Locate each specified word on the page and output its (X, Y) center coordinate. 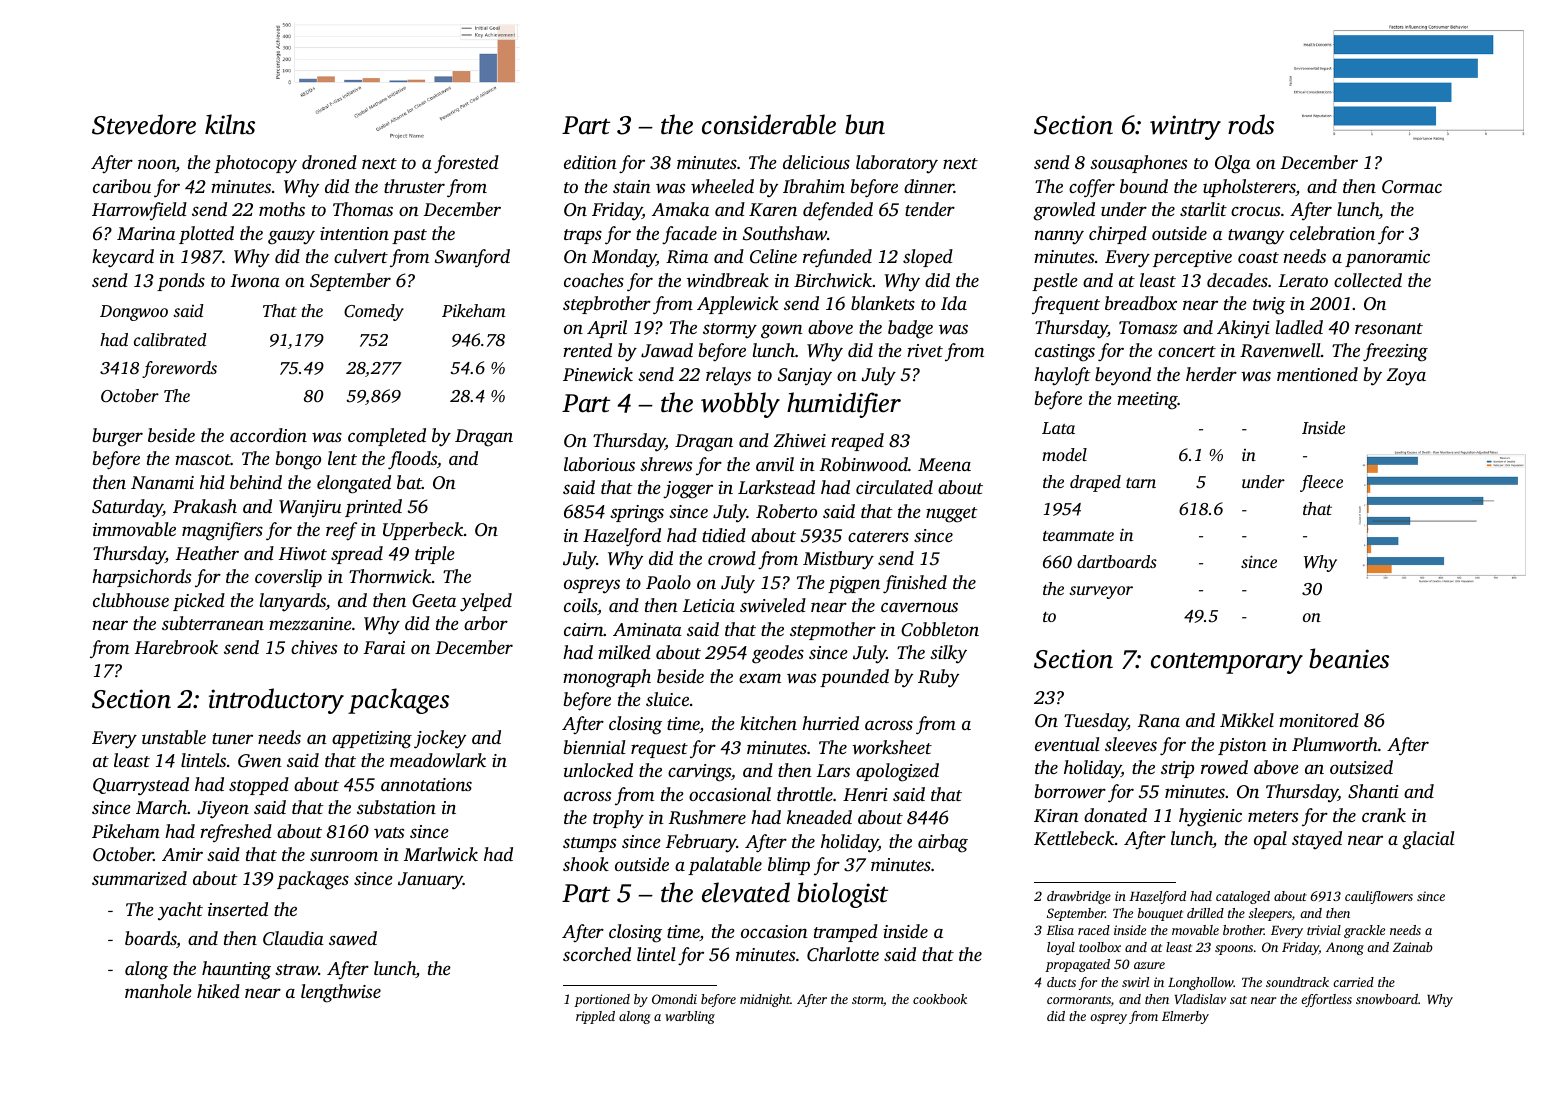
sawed (353, 938)
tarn (1141, 483)
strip (1177, 769)
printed (373, 508)
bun (865, 124)
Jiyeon (223, 810)
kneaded (819, 817)
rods (1251, 124)
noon (157, 165)
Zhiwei (799, 440)
